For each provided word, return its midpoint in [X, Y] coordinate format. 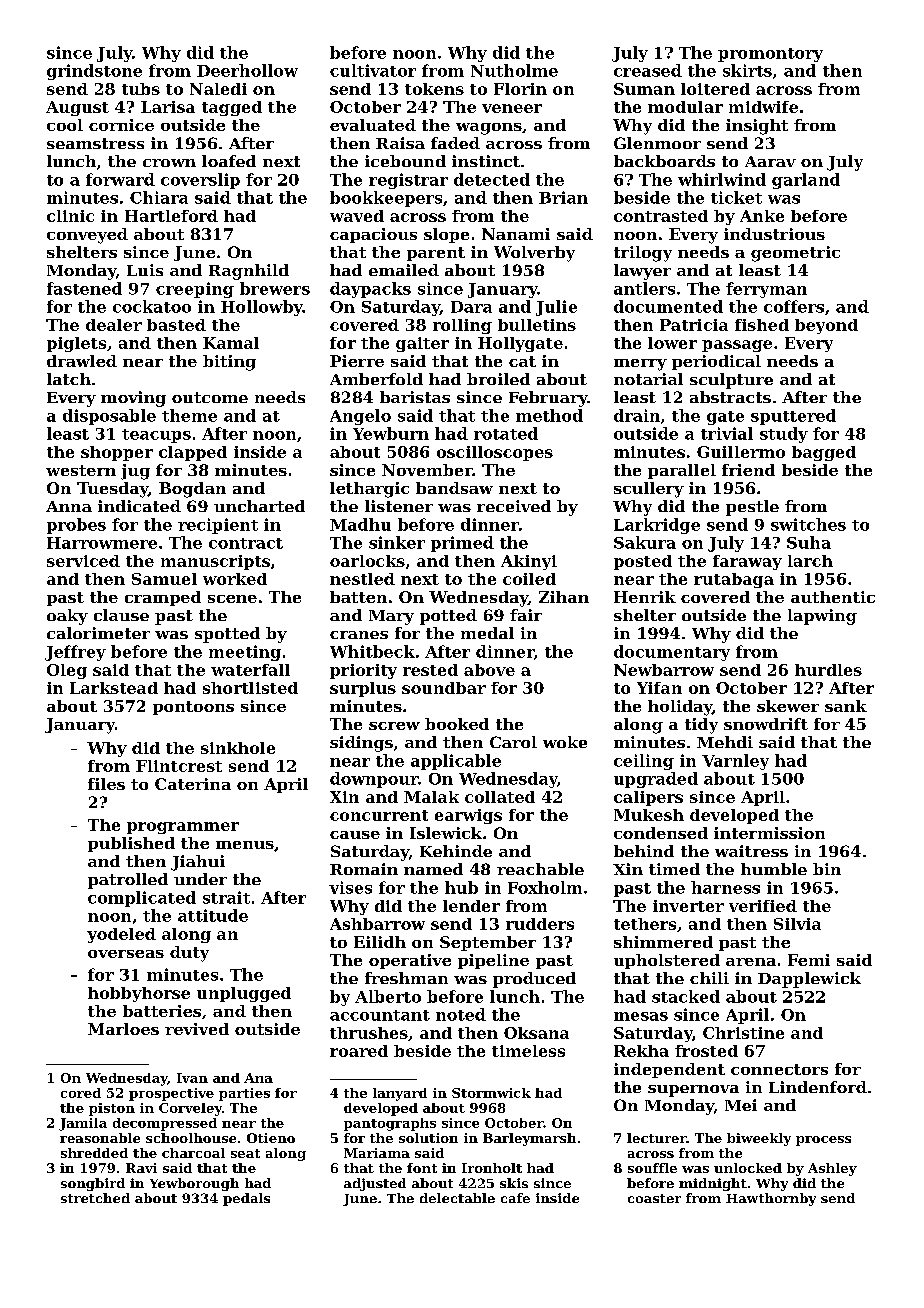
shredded [94, 1153]
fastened [84, 288]
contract [246, 543]
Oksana [536, 1033]
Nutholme [514, 70]
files [106, 784]
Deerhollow [247, 70]
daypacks [370, 290]
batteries [162, 1011]
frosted [706, 1051]
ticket [736, 197]
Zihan [564, 597]
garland [806, 181]
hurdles [828, 670]
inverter [688, 906]
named [433, 869]
